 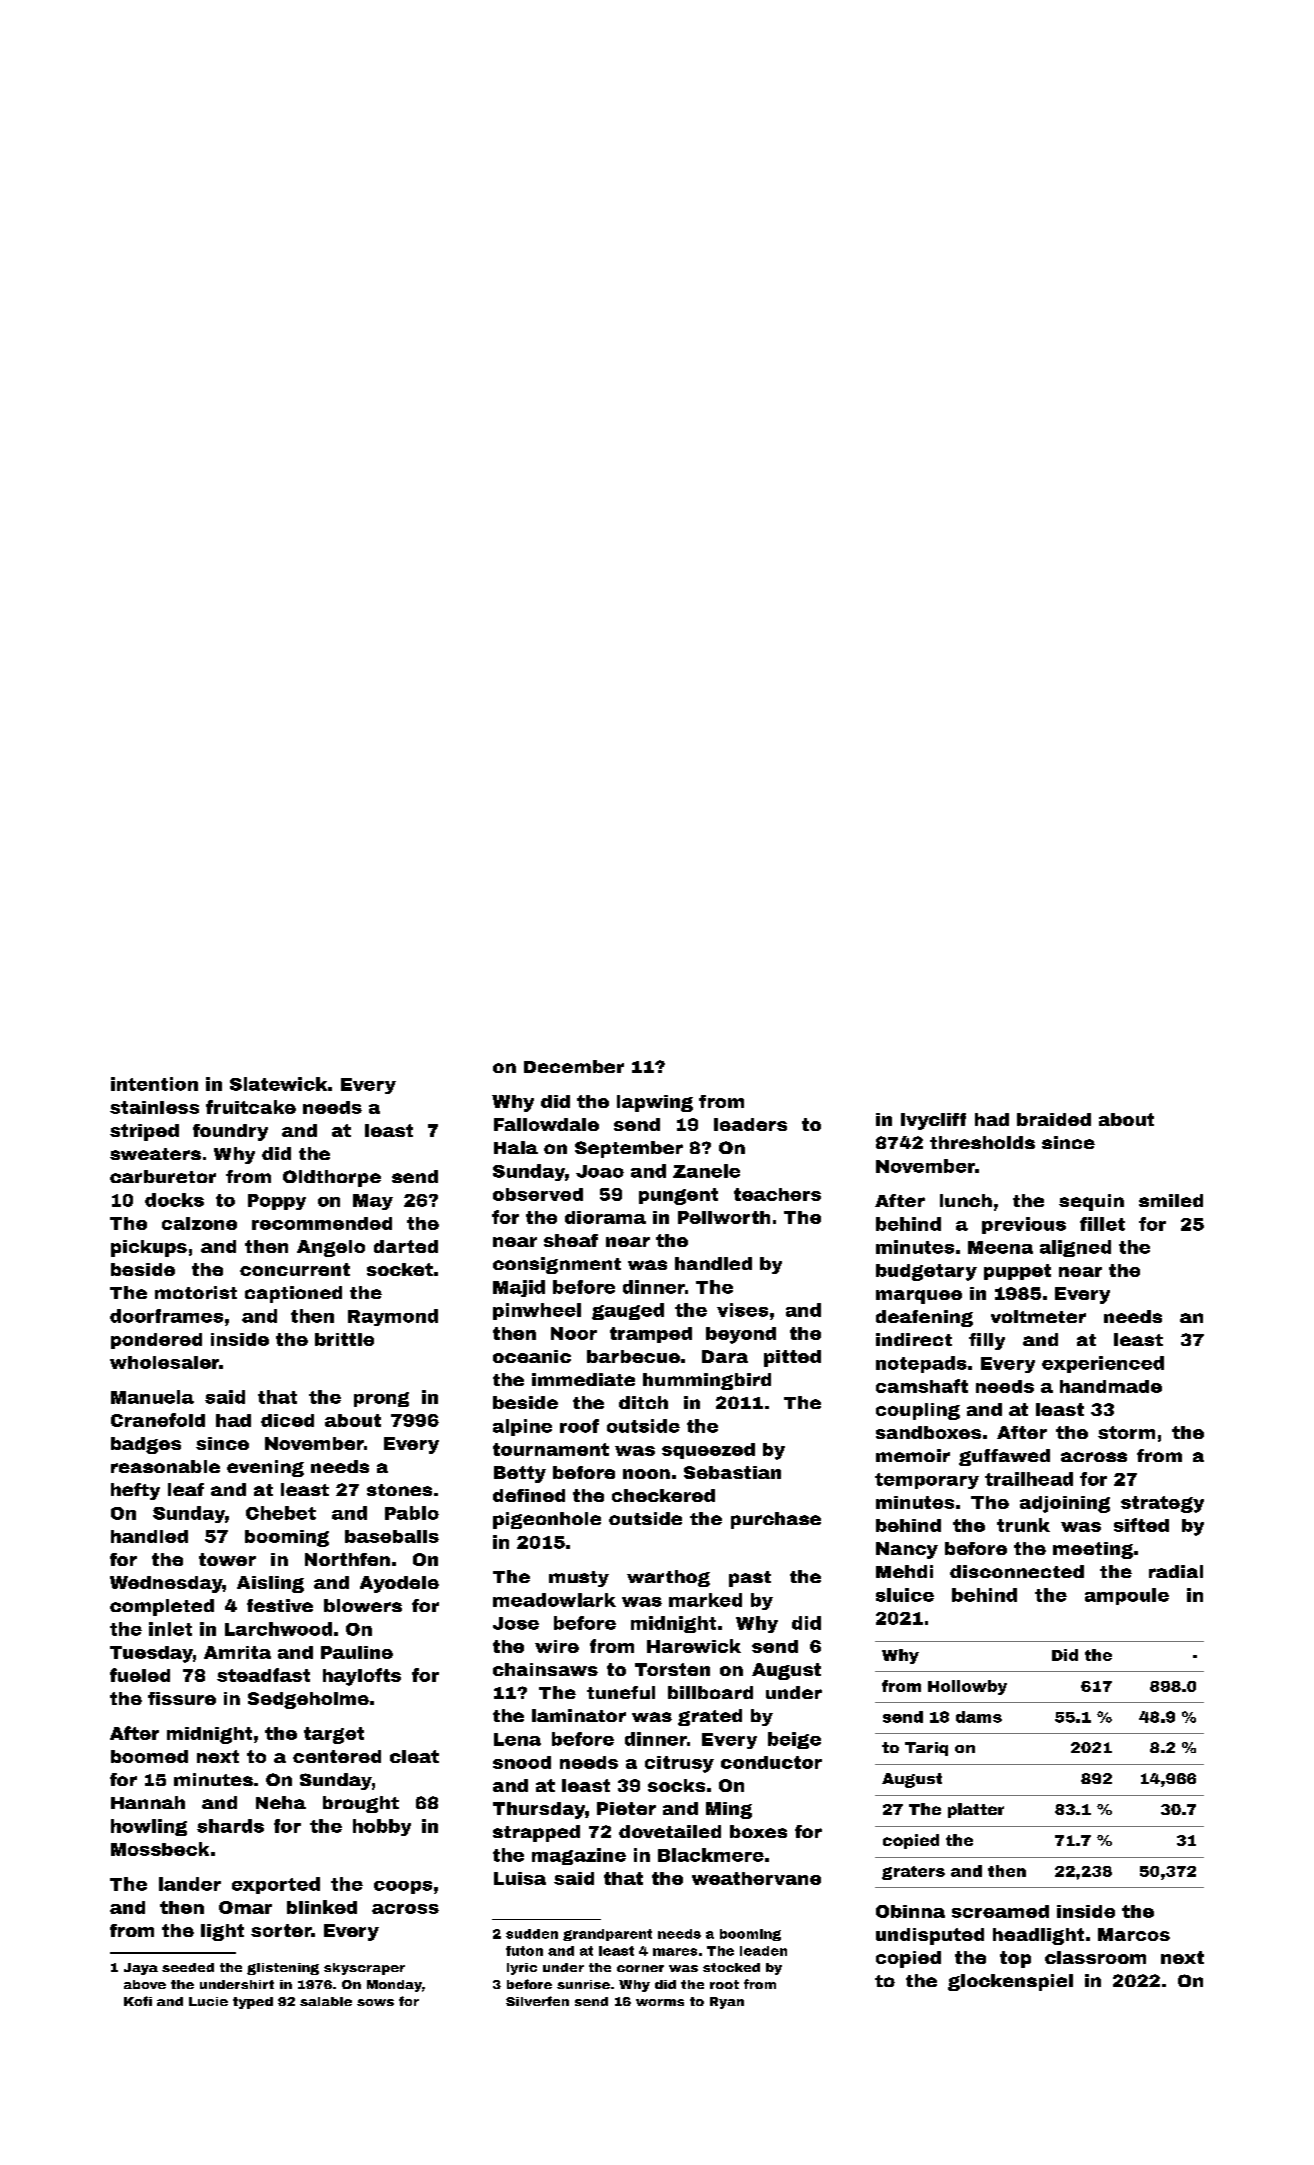 I want to click on intention, so click(x=154, y=1084).
